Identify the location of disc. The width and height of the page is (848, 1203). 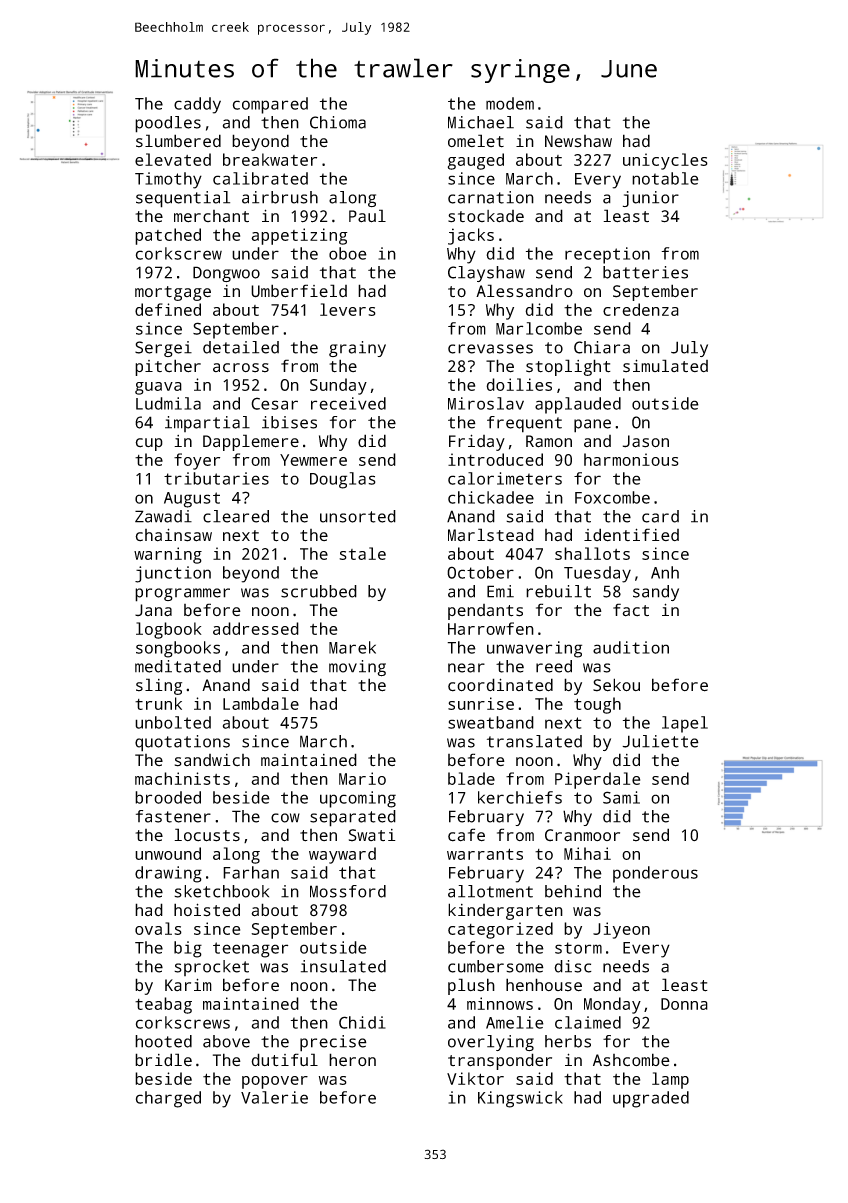
(573, 966).
